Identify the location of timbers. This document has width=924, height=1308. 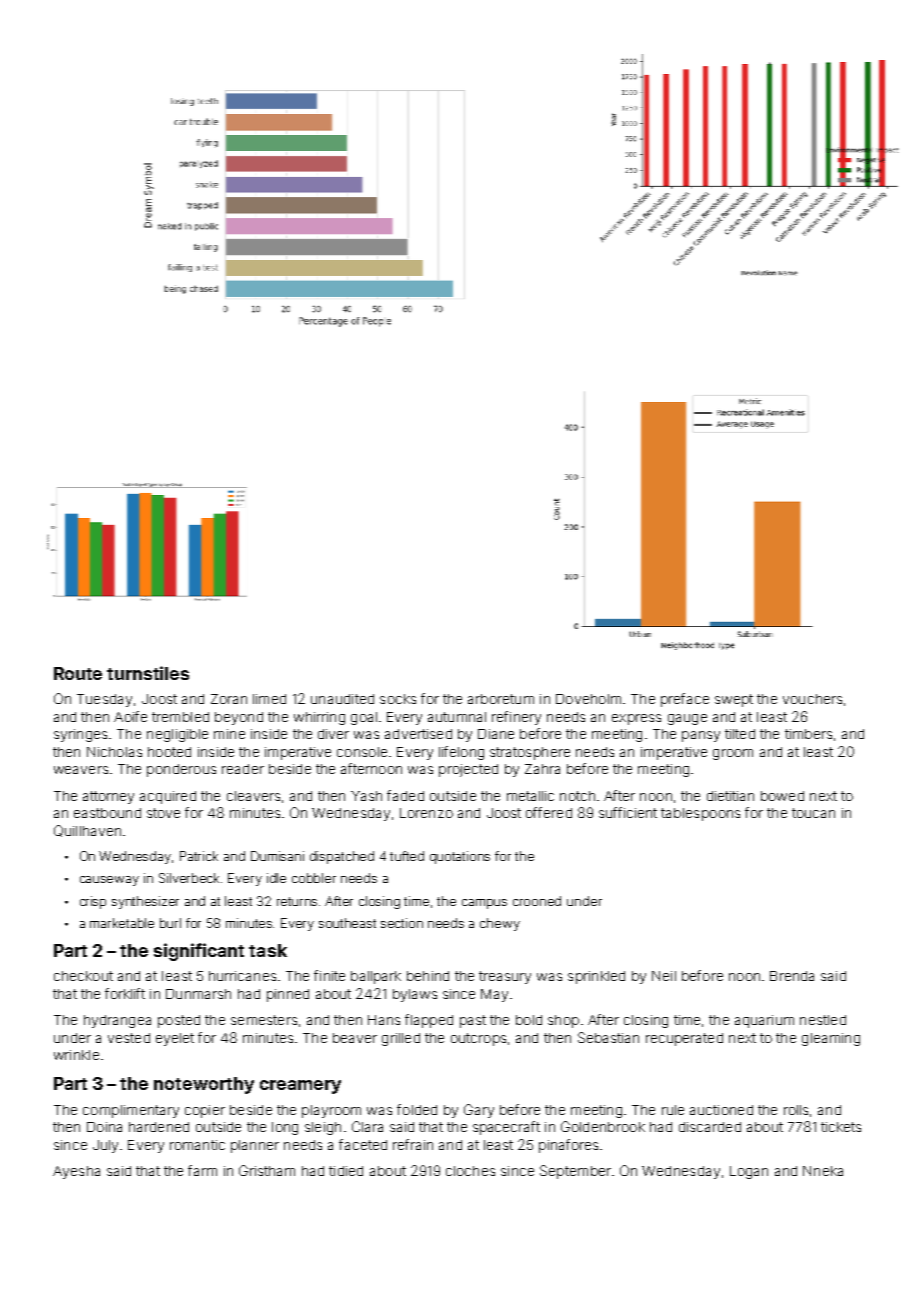
(808, 734).
